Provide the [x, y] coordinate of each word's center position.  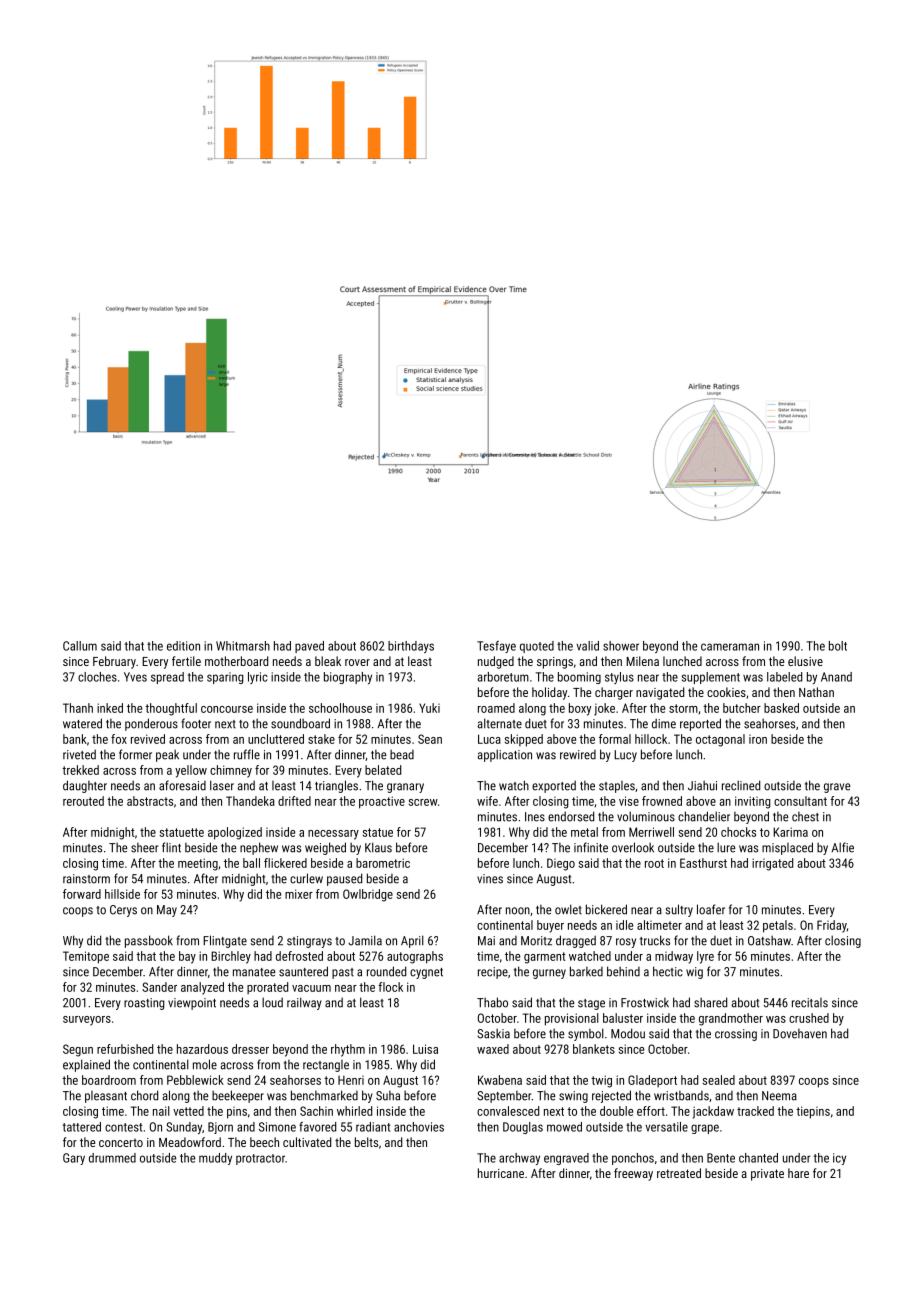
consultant [800, 801]
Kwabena [500, 1080]
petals [778, 926]
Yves [135, 677]
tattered [82, 1127]
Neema [779, 1096]
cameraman [730, 647]
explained [86, 1065]
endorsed [571, 816]
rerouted [83, 801]
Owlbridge [368, 895]
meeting [198, 864]
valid [588, 646]
